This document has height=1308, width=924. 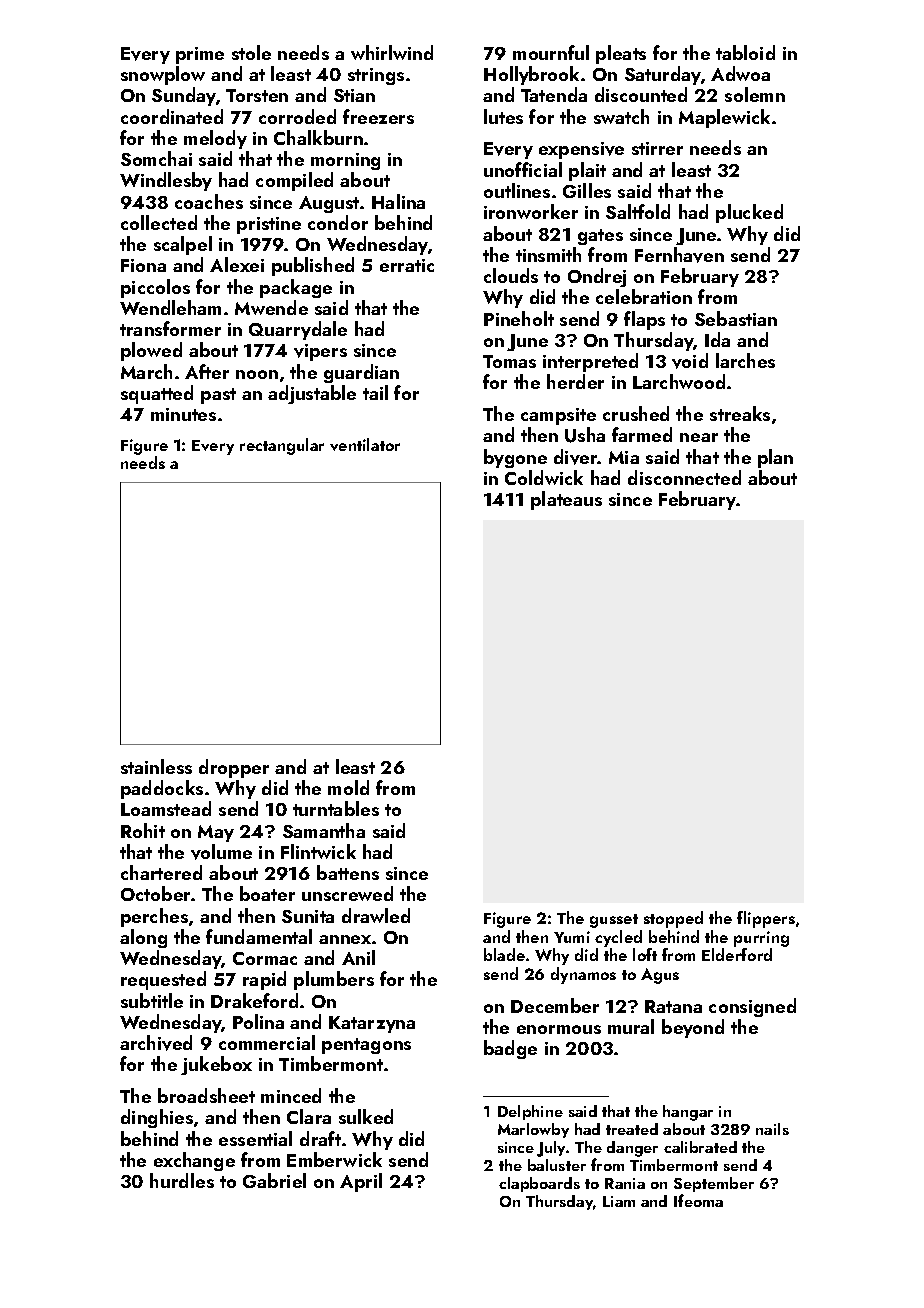 What do you see at coordinates (308, 916) in the document?
I see `Sunita` at bounding box center [308, 916].
